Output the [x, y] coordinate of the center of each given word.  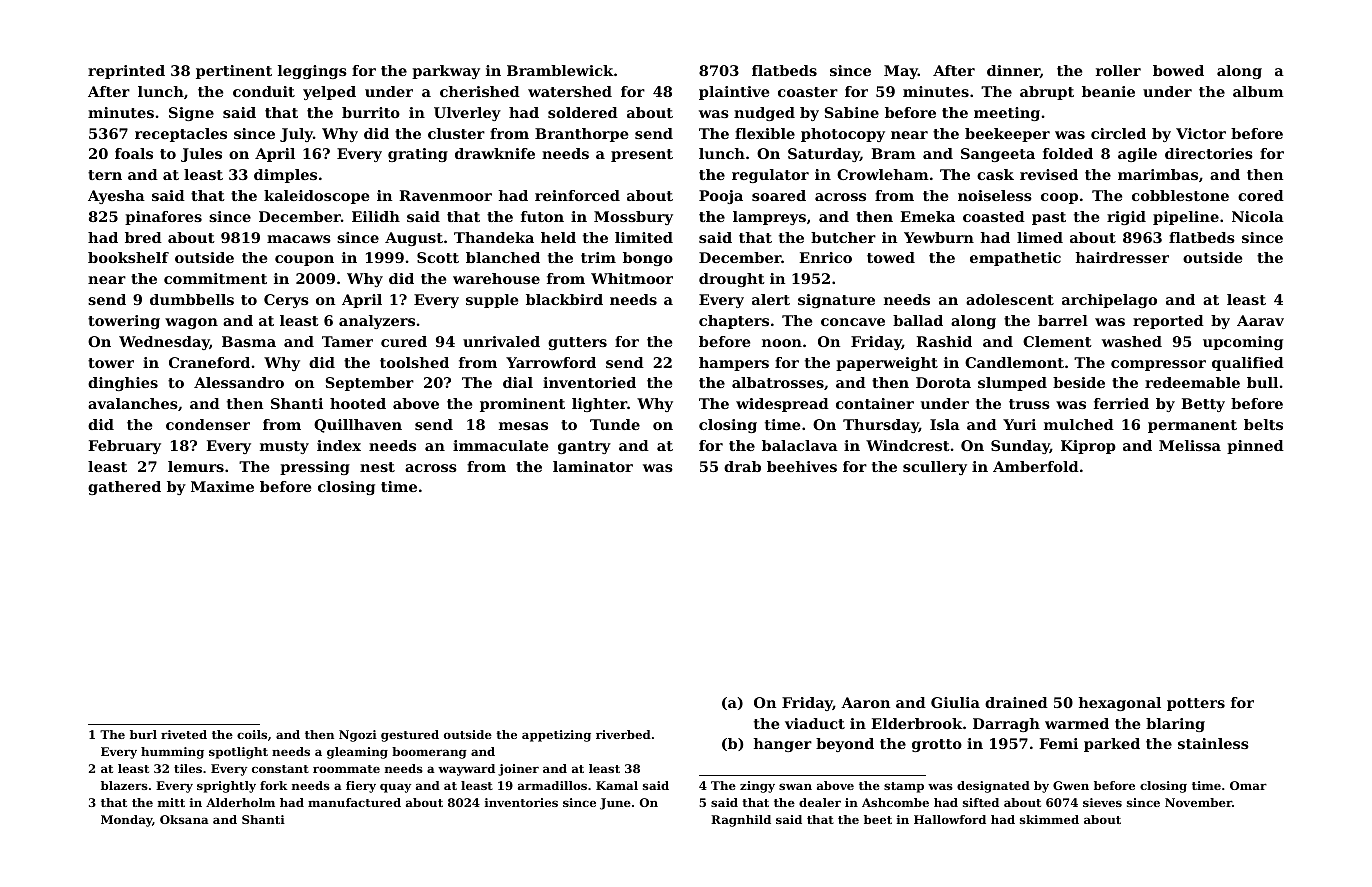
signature [836, 301]
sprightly [226, 787]
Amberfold [1036, 466]
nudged [764, 114]
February [124, 447]
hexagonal [1120, 704]
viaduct [815, 723]
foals [134, 153]
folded [1068, 153]
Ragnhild [741, 821]
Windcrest [908, 445]
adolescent [1010, 299]
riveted [184, 734]
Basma [249, 341]
